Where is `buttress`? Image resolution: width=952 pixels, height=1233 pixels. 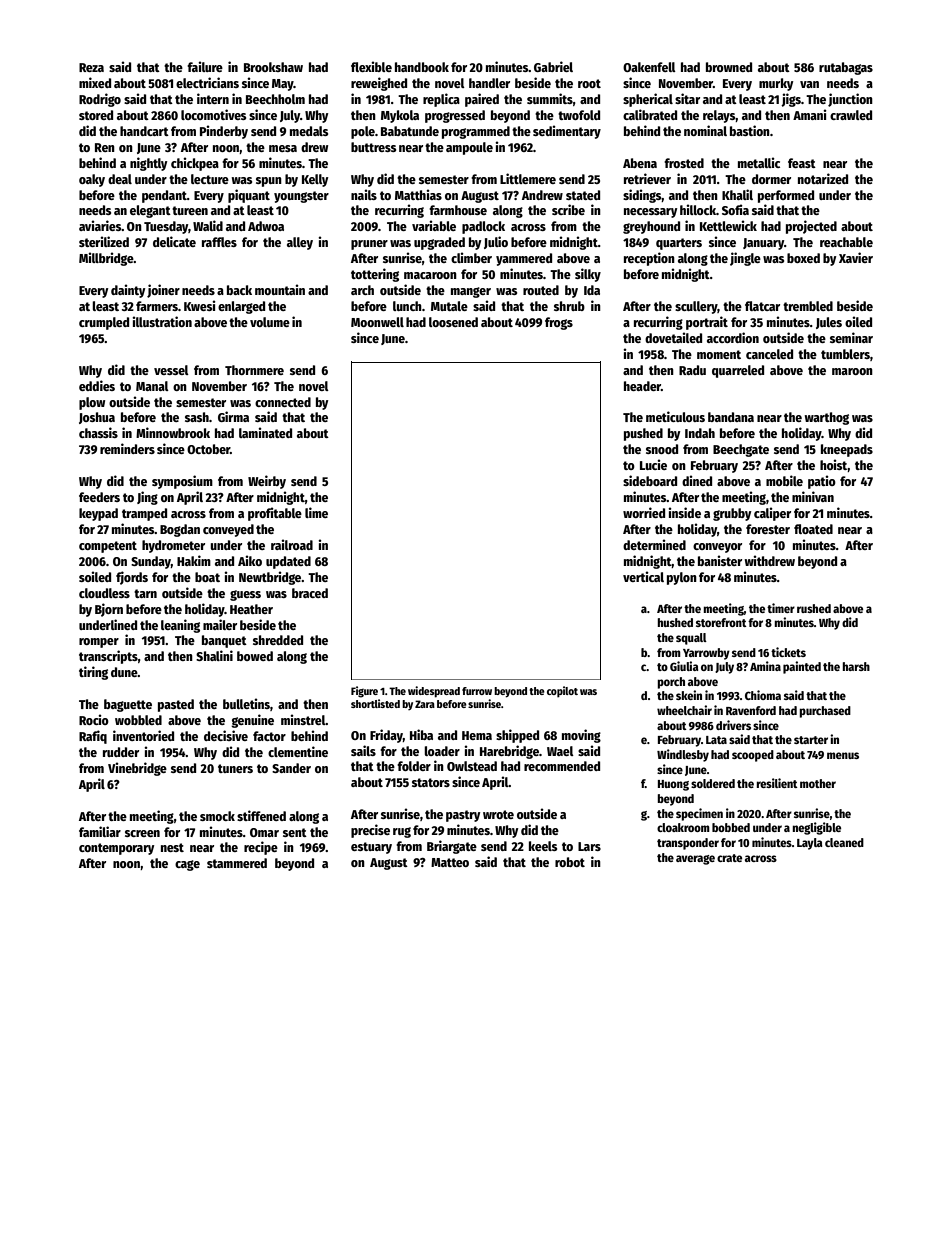 buttress is located at coordinates (373, 147).
